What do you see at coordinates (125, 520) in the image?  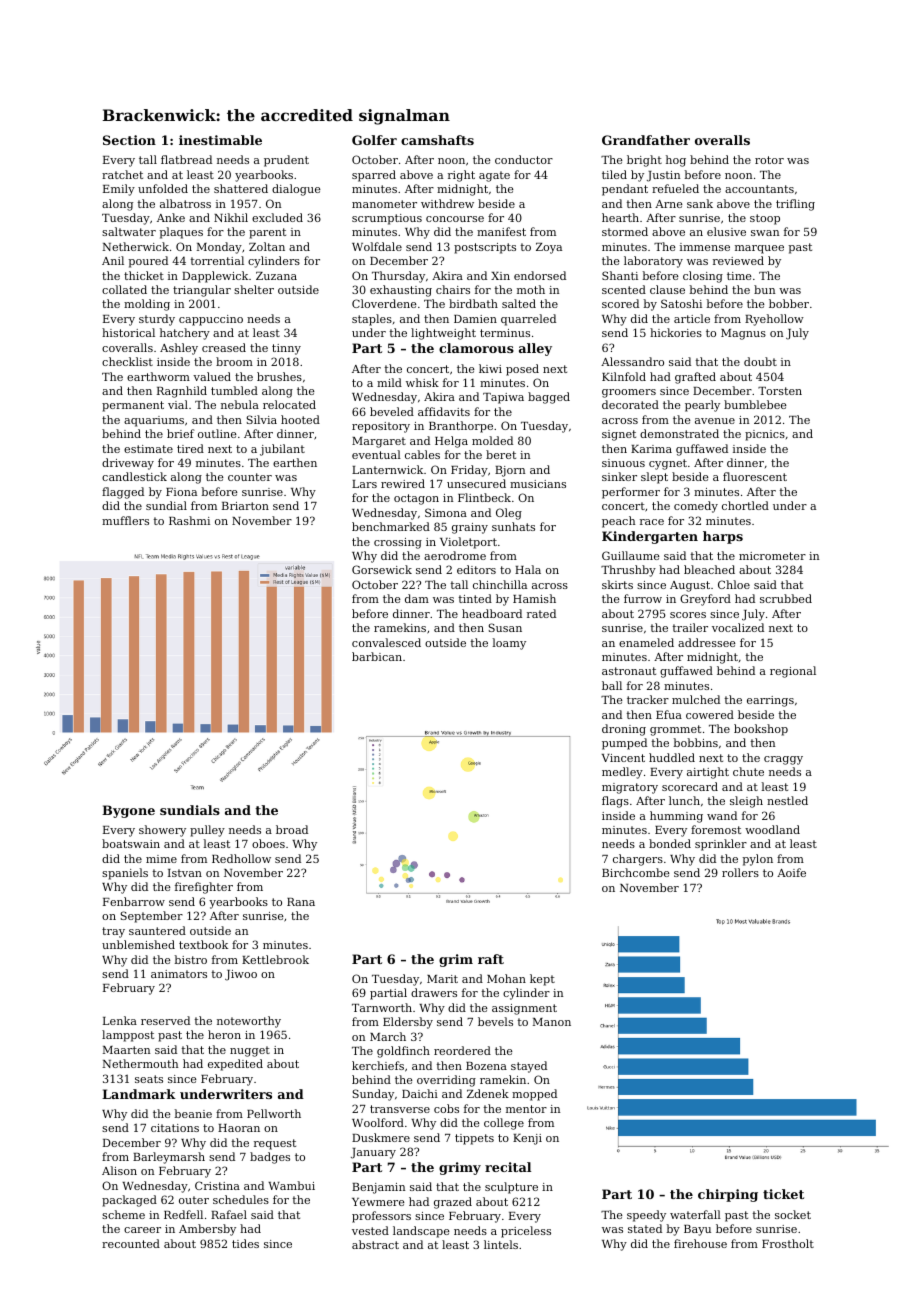 I see `mufflers` at bounding box center [125, 520].
